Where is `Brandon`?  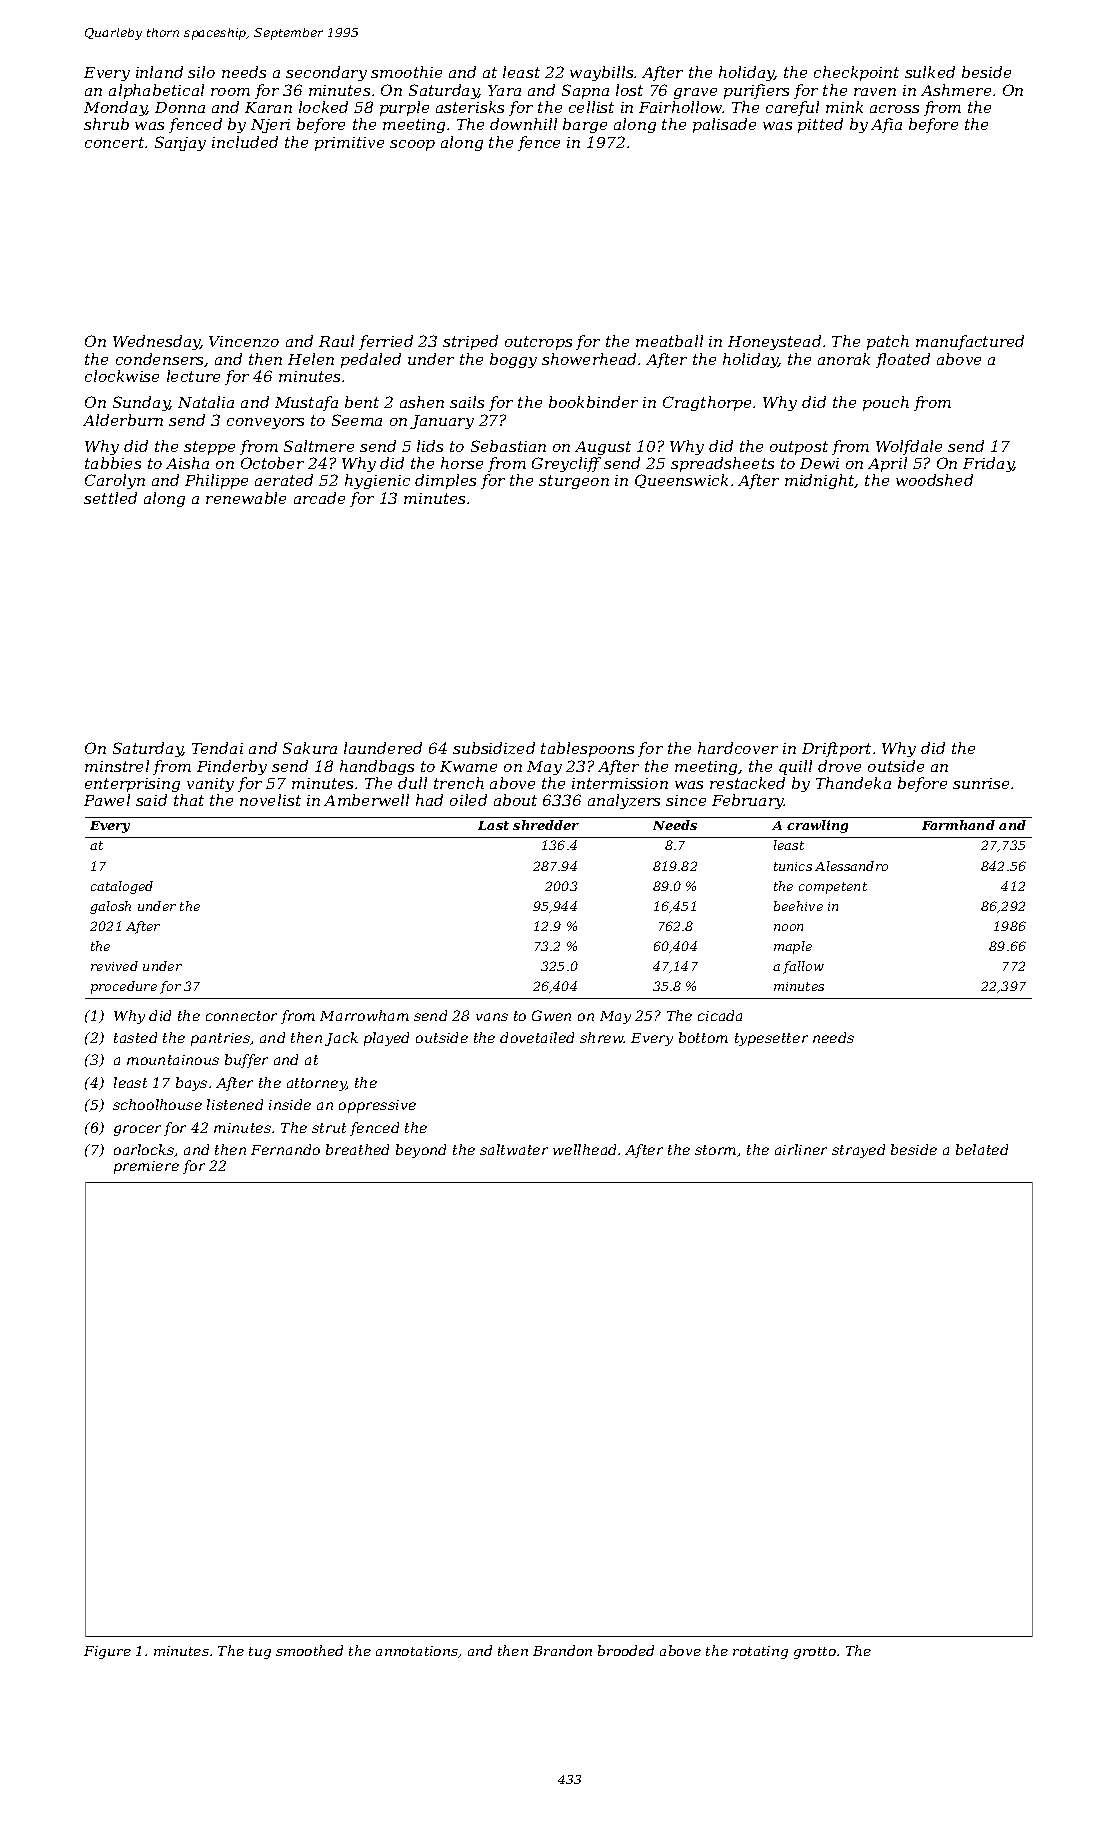
Brandon is located at coordinates (562, 1650).
